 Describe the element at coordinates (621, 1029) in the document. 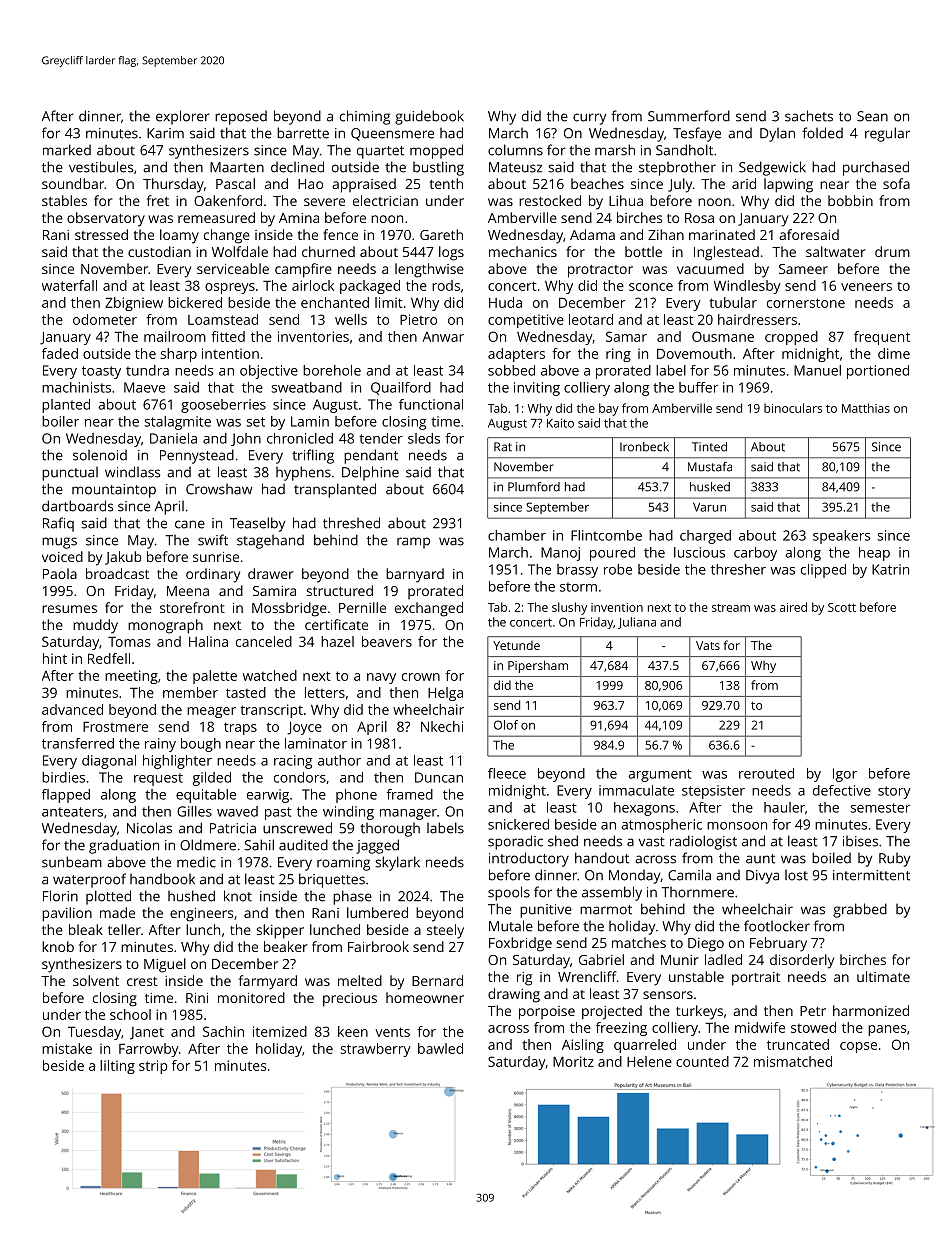

I see `freezing` at that location.
